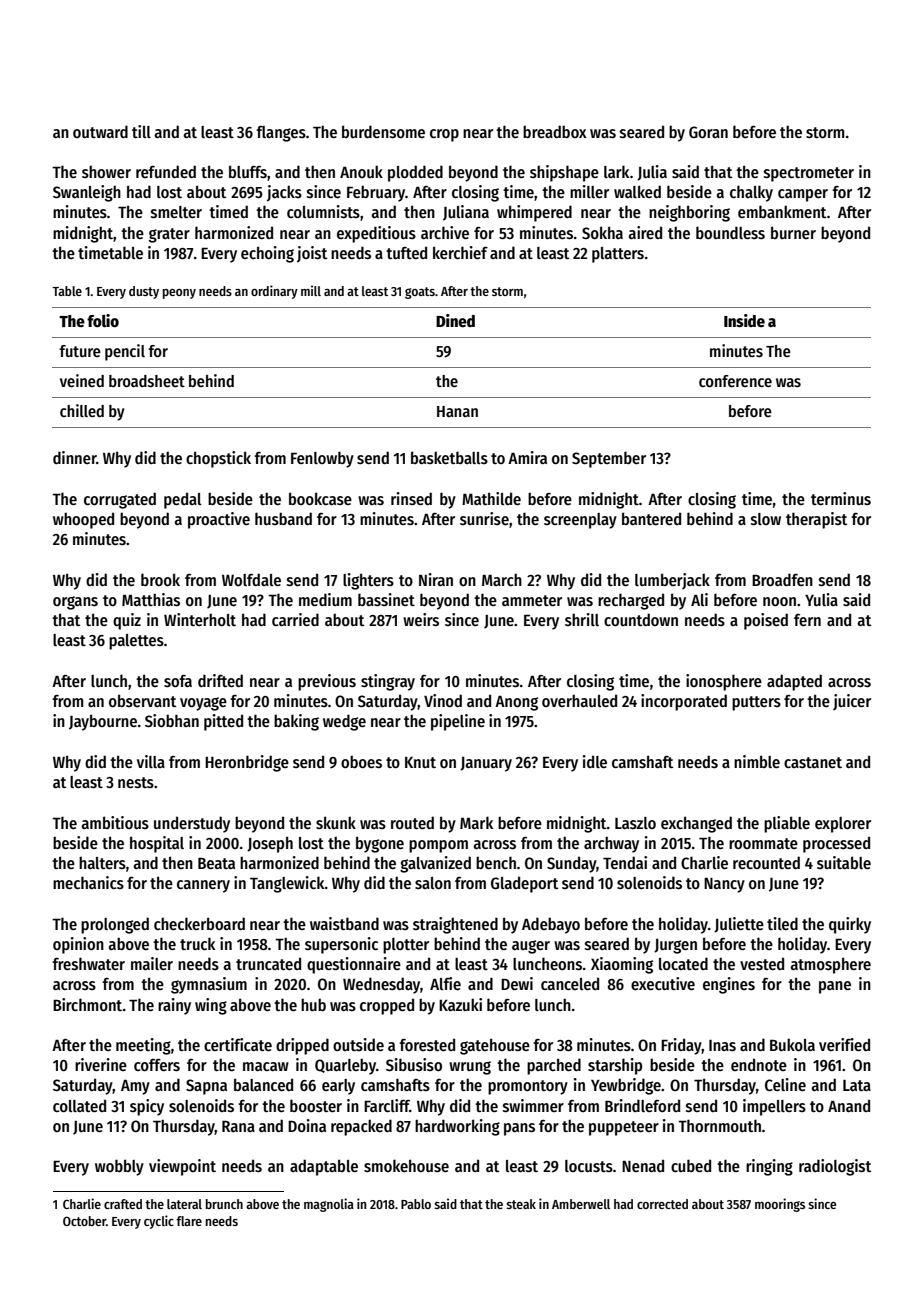  Describe the element at coordinates (521, 1204) in the screenshot. I see `steak` at that location.
